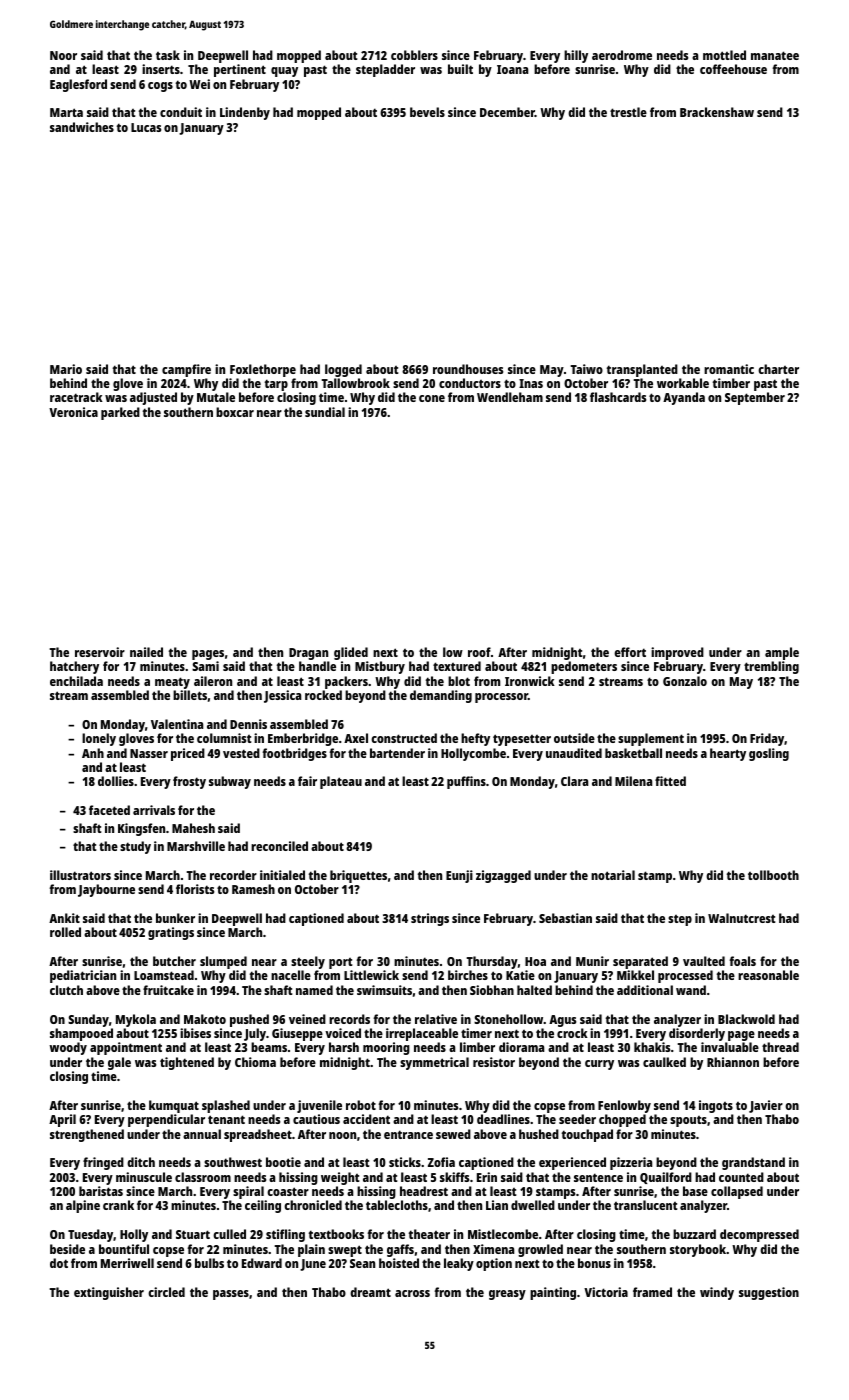  Describe the element at coordinates (724, 55) in the page. I see `mottled` at that location.
